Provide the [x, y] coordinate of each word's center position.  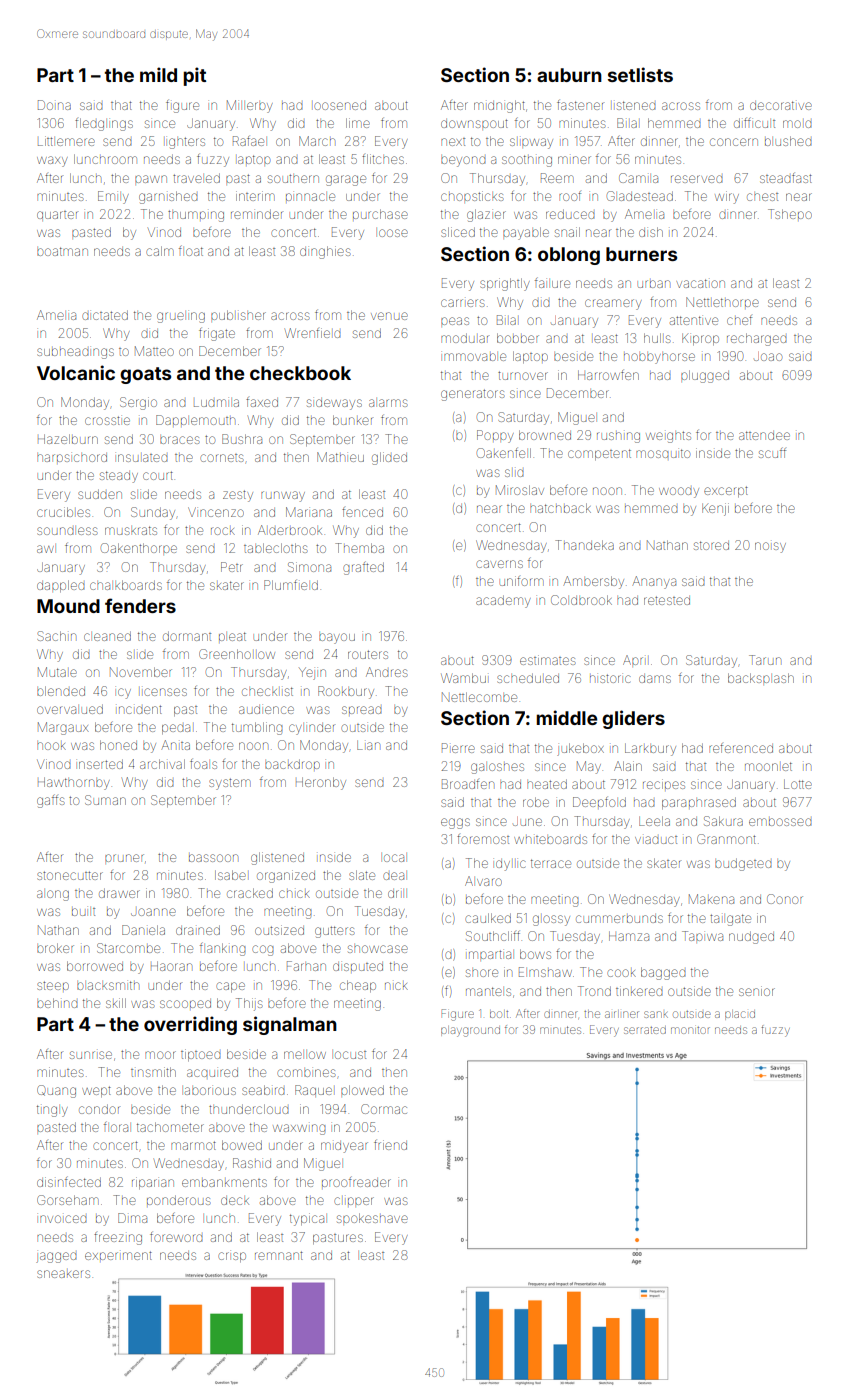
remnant [279, 1255]
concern [734, 142]
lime [358, 123]
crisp [232, 1257]
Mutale [57, 672]
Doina [54, 105]
